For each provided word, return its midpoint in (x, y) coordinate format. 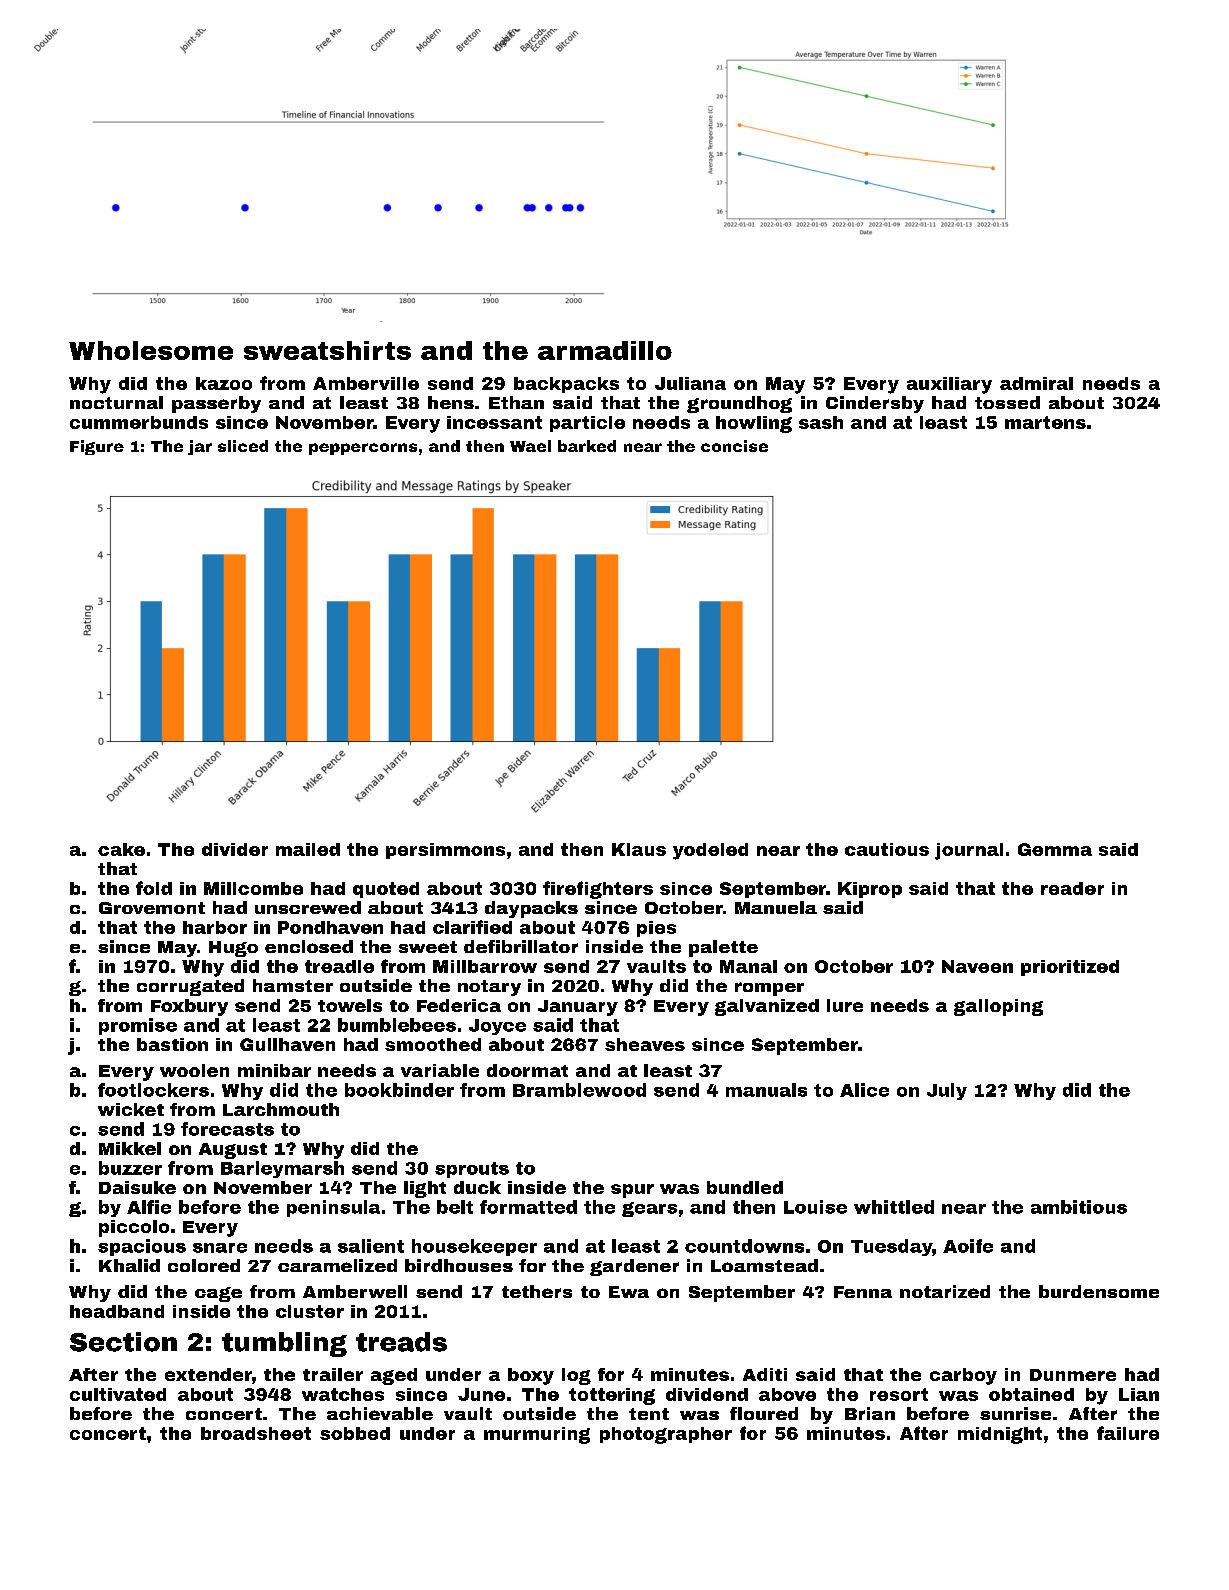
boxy (531, 1376)
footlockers (153, 1090)
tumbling (284, 1344)
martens (1045, 422)
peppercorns (363, 449)
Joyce (497, 1027)
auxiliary (949, 385)
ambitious (1079, 1207)
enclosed (309, 946)
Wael (530, 446)
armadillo (605, 350)
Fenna (863, 1292)
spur (632, 1191)
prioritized (1070, 968)
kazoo (224, 383)
